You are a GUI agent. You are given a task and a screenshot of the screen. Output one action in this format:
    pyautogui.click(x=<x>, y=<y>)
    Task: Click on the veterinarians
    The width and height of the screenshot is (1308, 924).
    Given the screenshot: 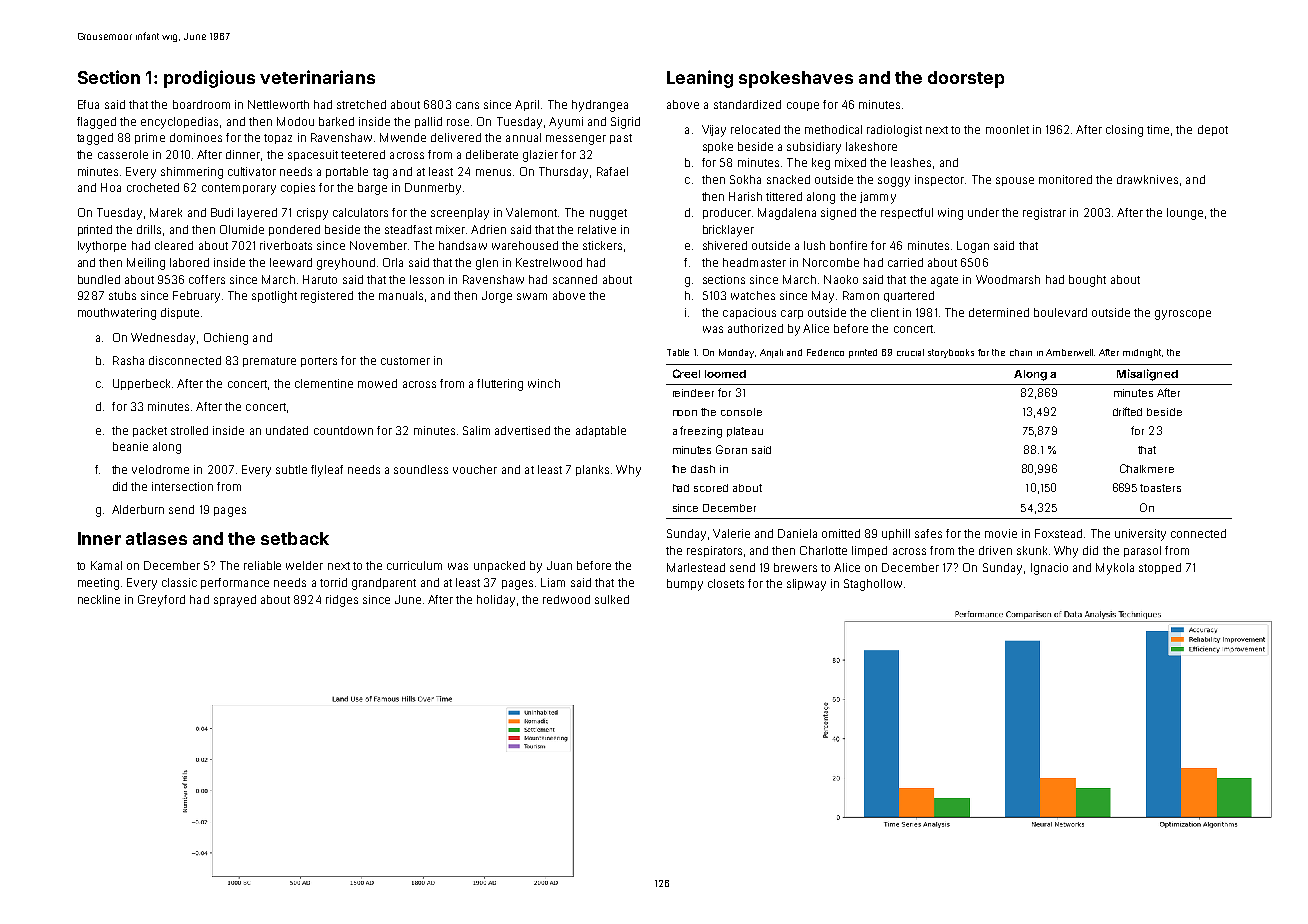 What is the action you would take?
    pyautogui.click(x=317, y=77)
